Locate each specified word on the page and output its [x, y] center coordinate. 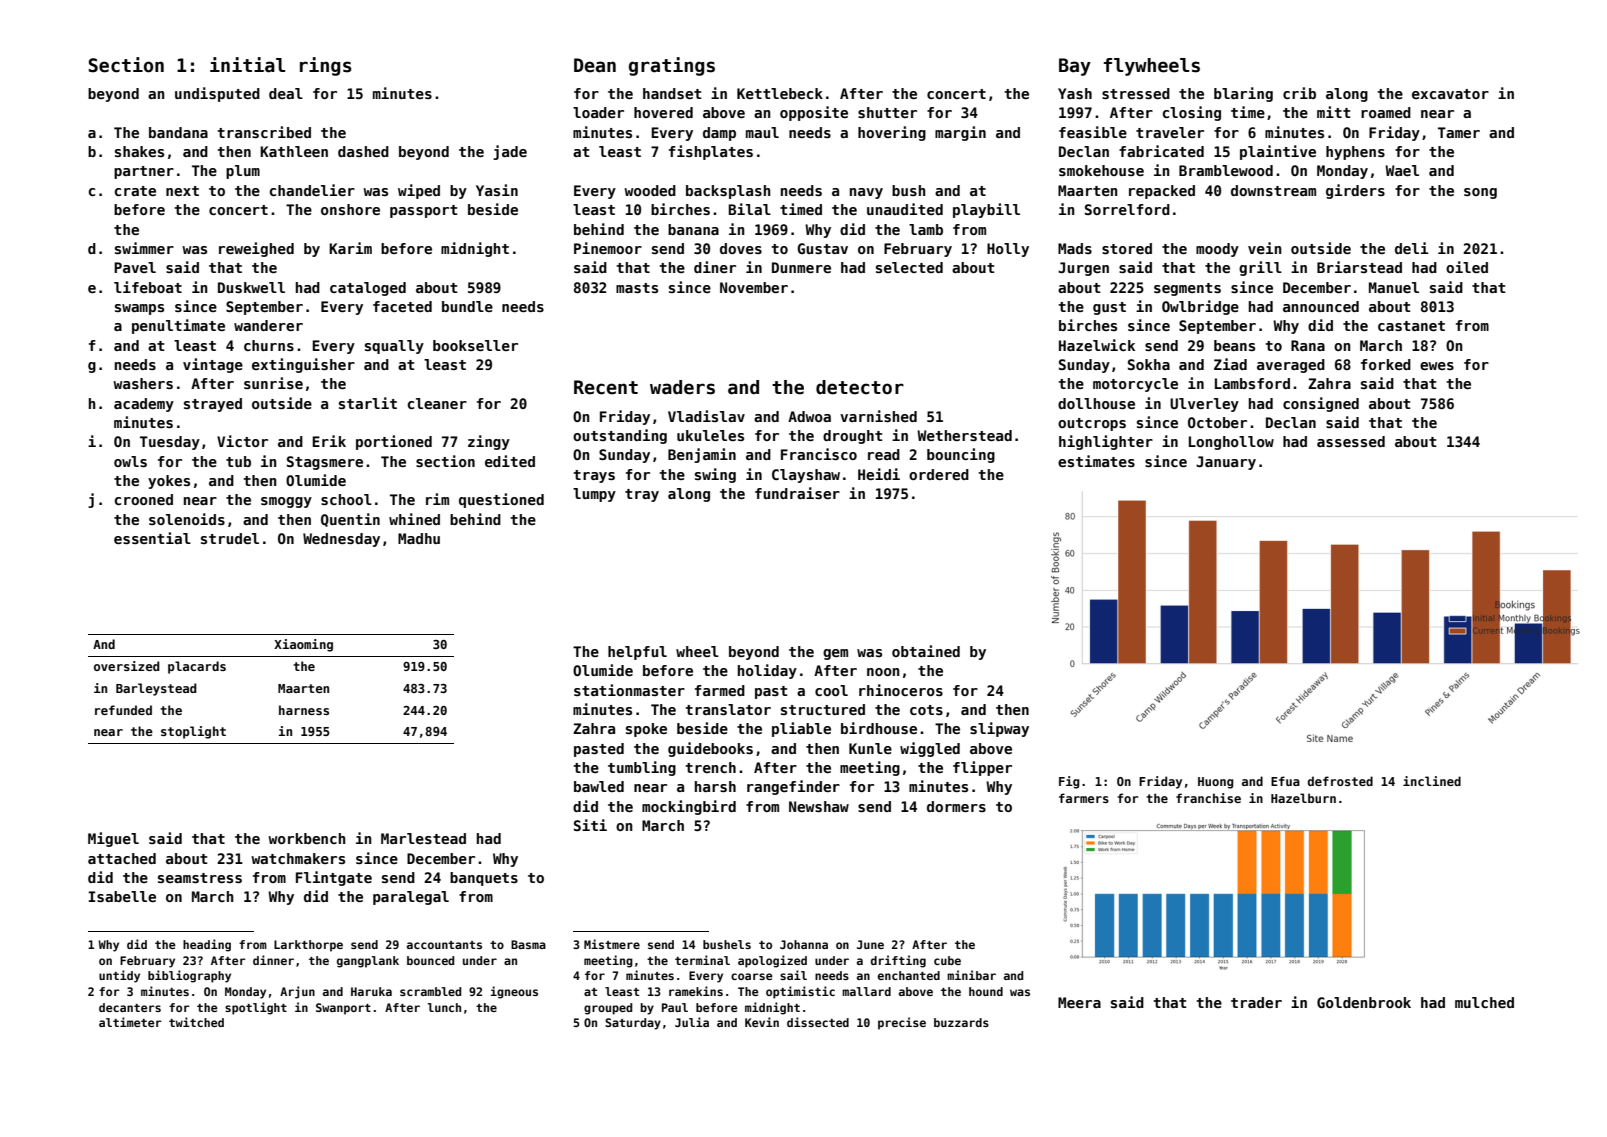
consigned [1321, 404]
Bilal [750, 209]
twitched [196, 1022]
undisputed [217, 94]
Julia [692, 1022]
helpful [637, 653]
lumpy [594, 495]
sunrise [273, 383]
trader [1256, 1002]
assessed [1351, 441]
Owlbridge [1200, 307]
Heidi [879, 474]
